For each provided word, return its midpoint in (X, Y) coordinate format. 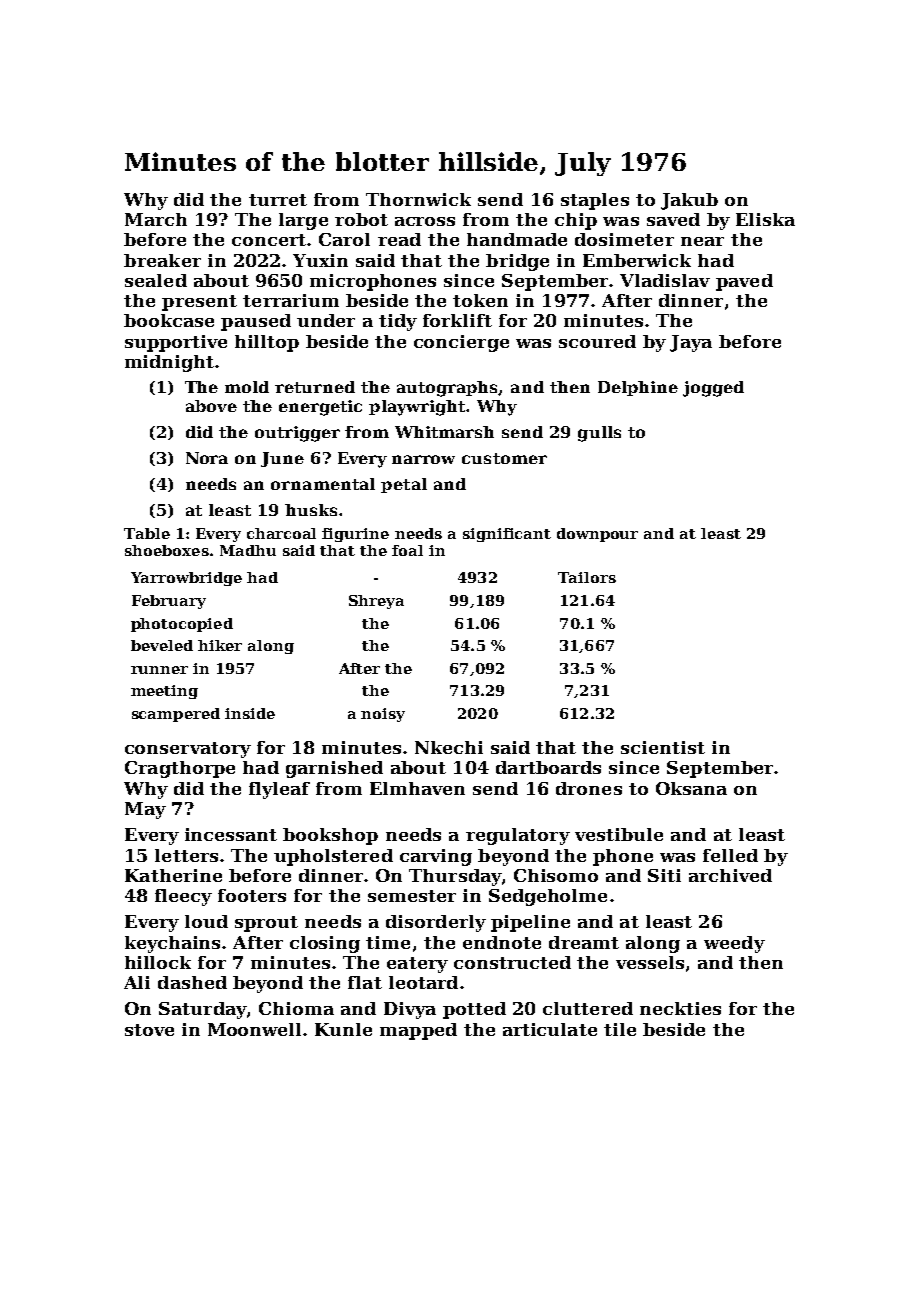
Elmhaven (417, 788)
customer (504, 458)
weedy (734, 944)
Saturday (203, 1010)
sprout (266, 924)
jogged (713, 389)
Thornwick (418, 199)
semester (412, 896)
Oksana (691, 788)
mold (247, 387)
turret (278, 200)
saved (673, 219)
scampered (176, 715)
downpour (597, 535)
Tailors (587, 577)
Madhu (248, 550)
